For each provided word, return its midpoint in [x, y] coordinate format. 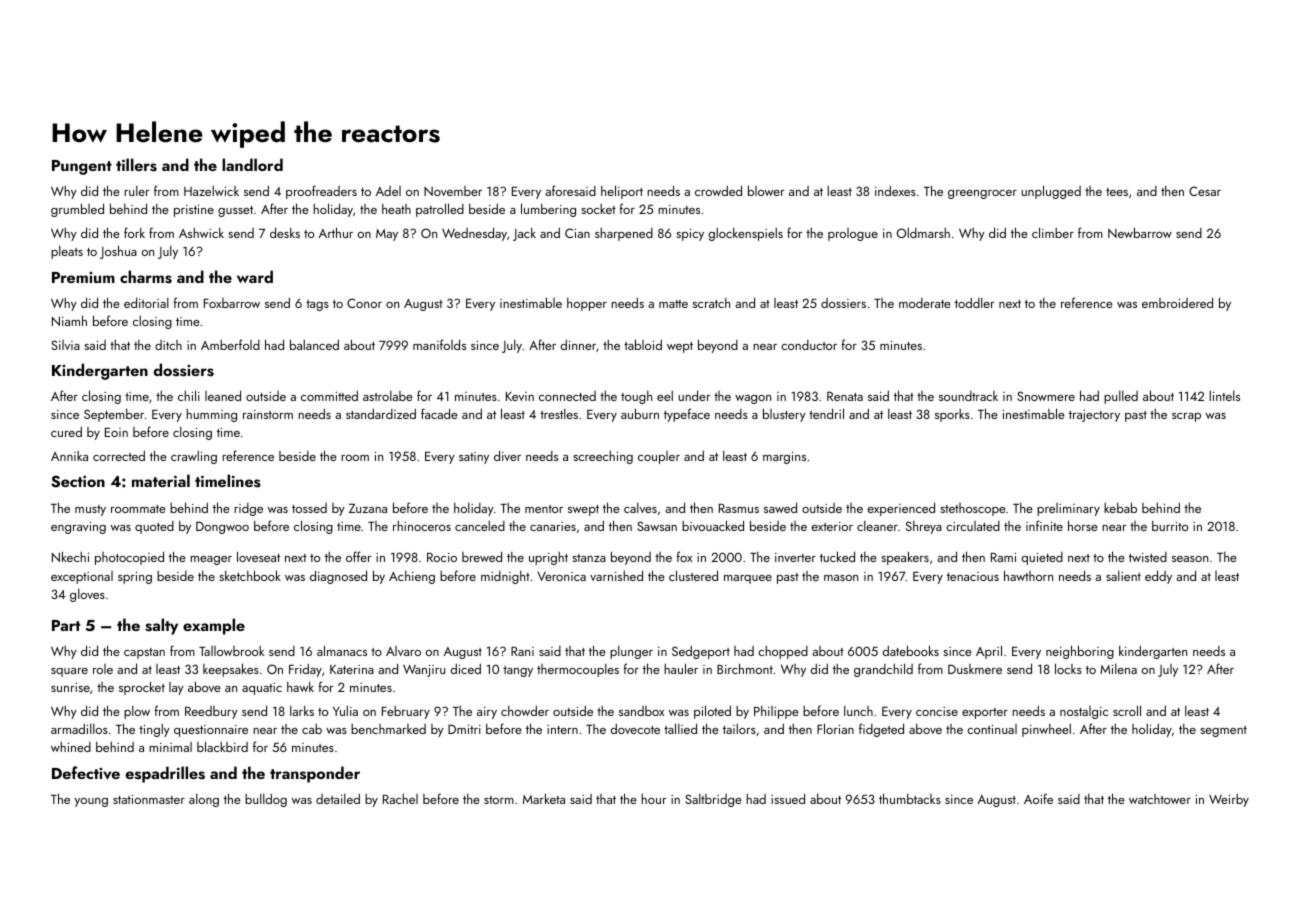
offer [358, 556]
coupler [659, 457]
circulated [973, 526]
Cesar [1205, 191]
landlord [252, 164]
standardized [381, 413]
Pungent [82, 167]
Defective [86, 773]
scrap [1186, 417]
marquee [748, 579]
